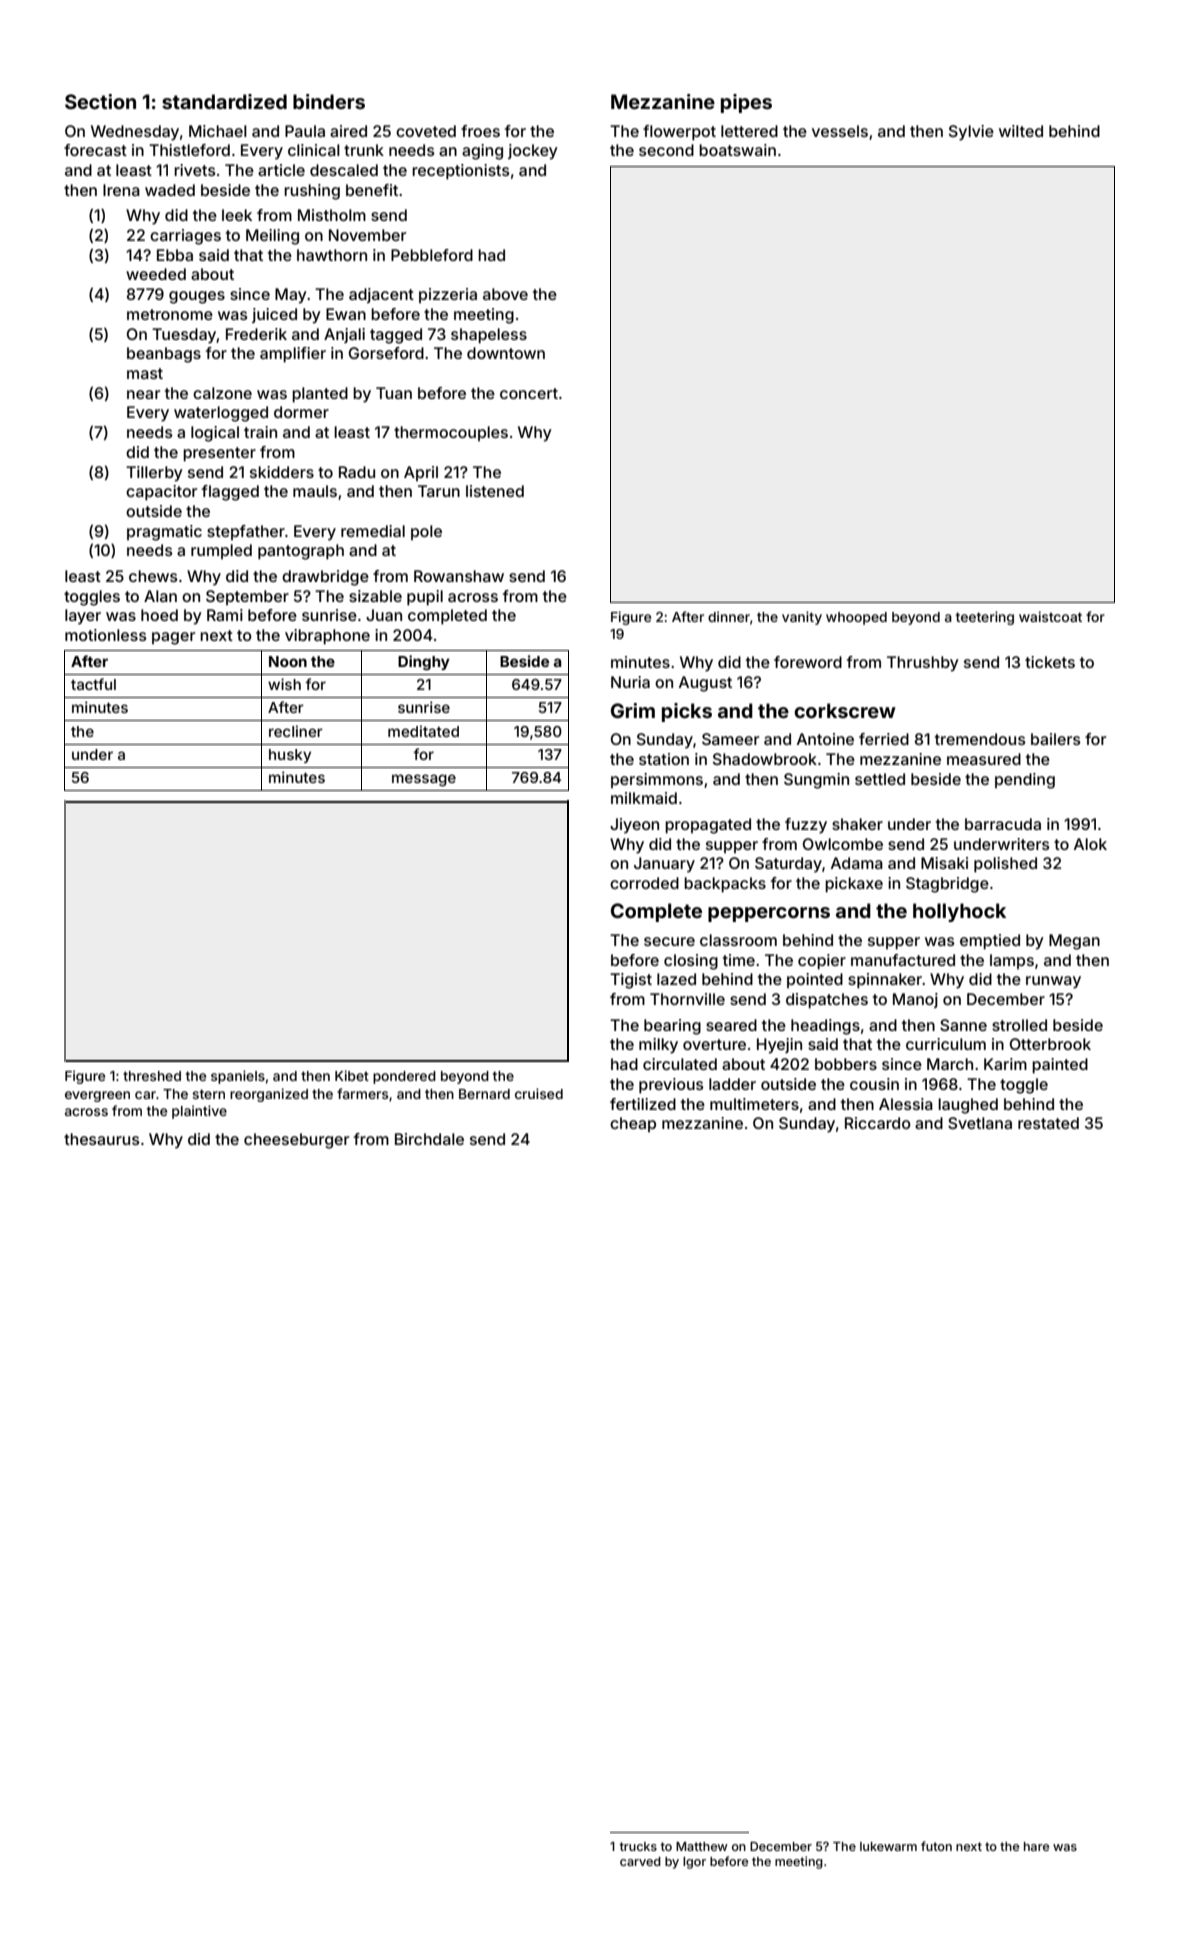 The width and height of the screenshot is (1179, 1942). What do you see at coordinates (102, 1139) in the screenshot?
I see `thesaurus` at bounding box center [102, 1139].
